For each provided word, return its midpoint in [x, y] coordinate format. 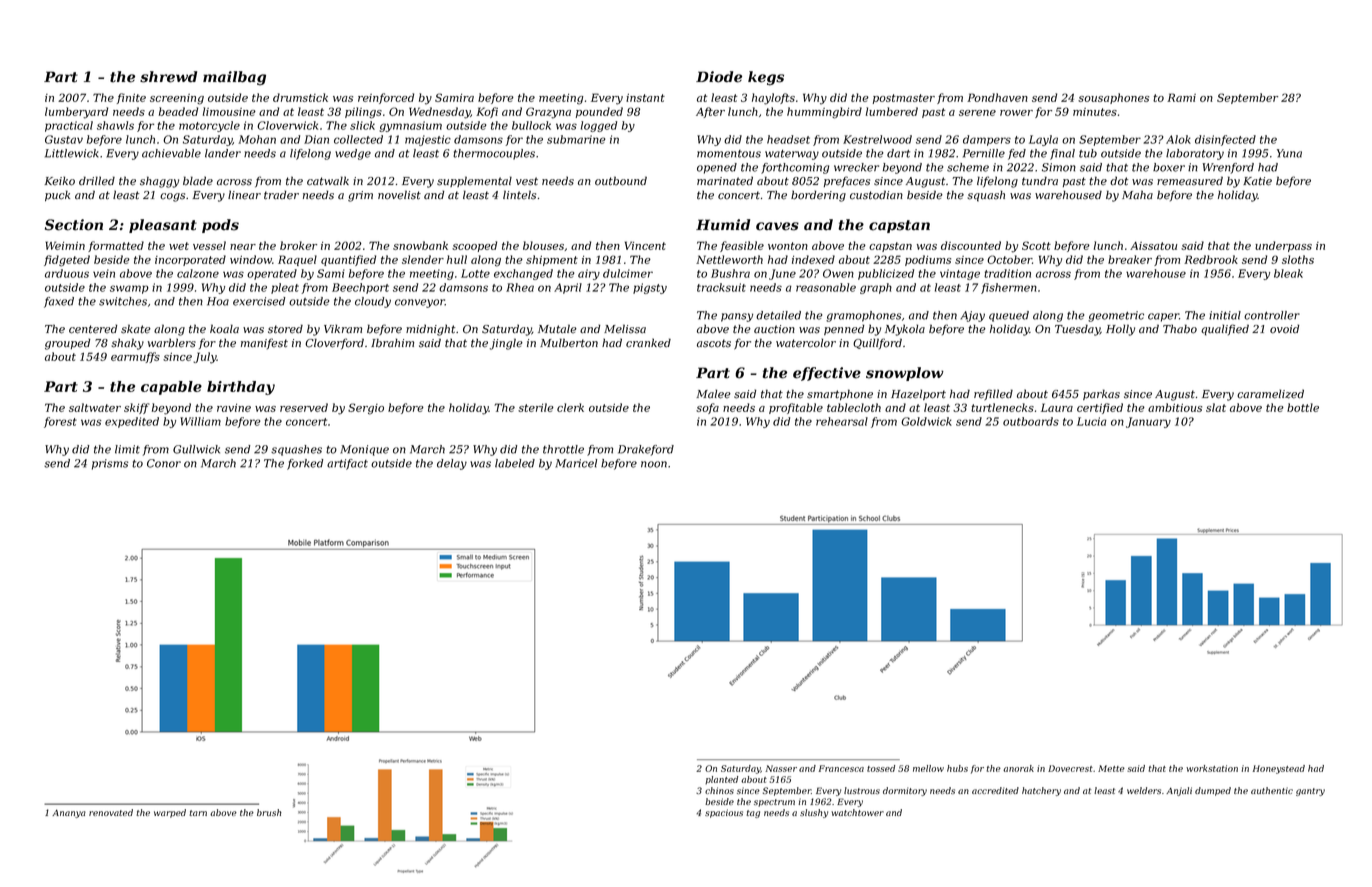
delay [452, 464]
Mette [1111, 768]
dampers [987, 140]
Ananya [69, 814]
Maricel [576, 463]
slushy [814, 813]
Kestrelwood [877, 139]
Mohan [257, 139]
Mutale [557, 329]
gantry [1310, 792]
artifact [347, 464]
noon [654, 464]
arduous [67, 273]
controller [1272, 315]
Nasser [781, 768]
